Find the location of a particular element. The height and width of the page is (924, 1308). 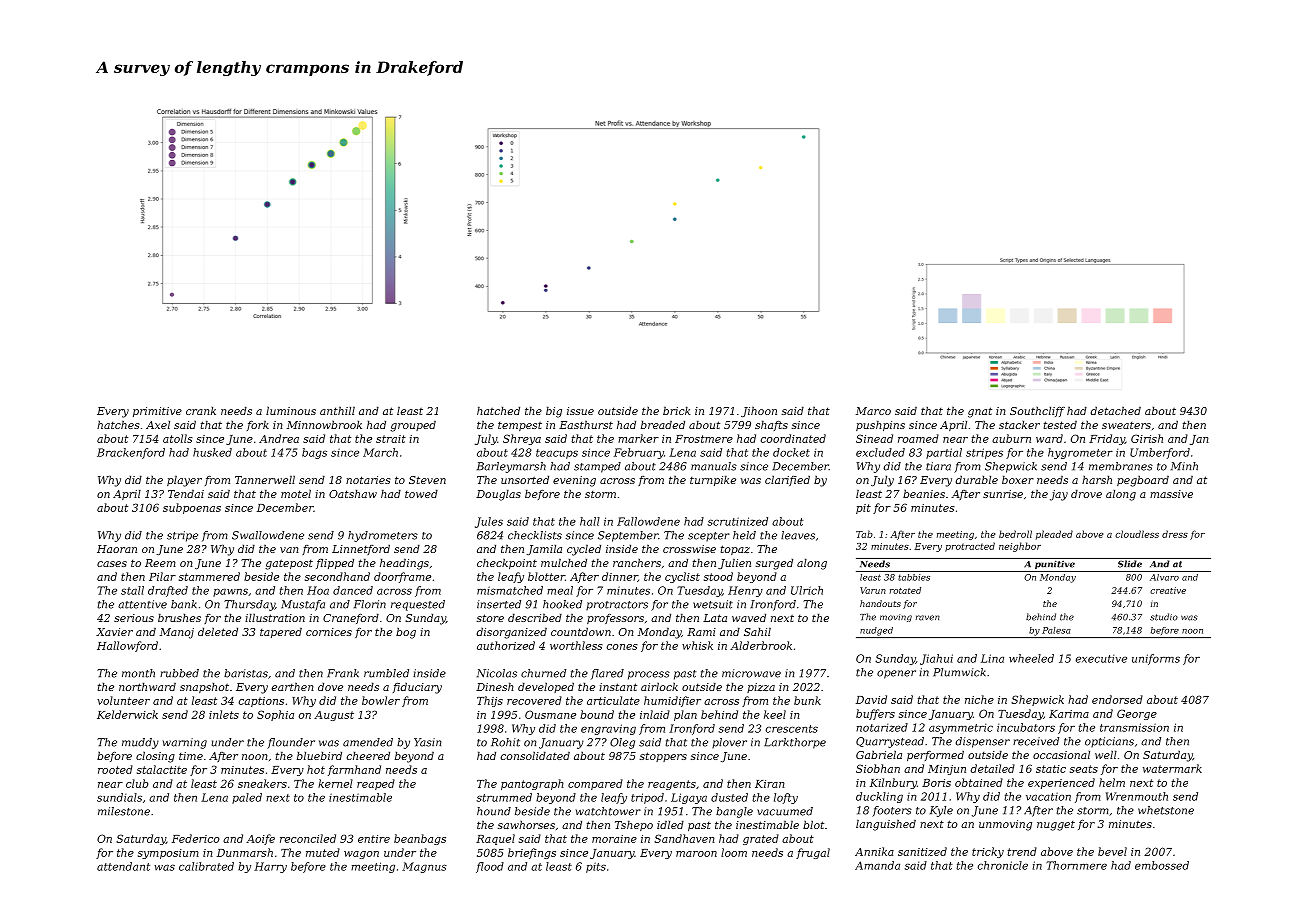

Southcliff is located at coordinates (1037, 411).
